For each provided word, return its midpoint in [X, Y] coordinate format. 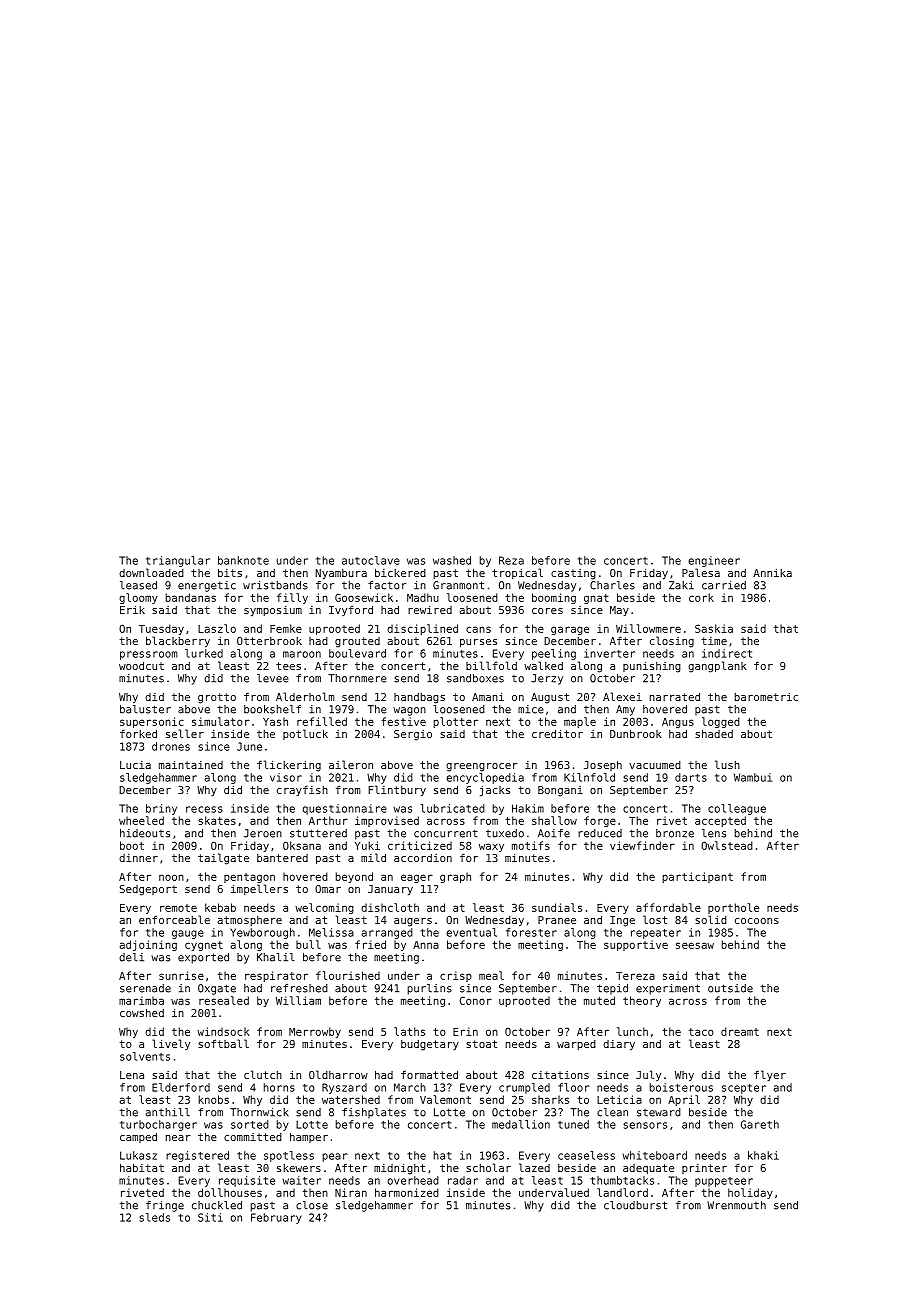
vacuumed [655, 765]
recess [204, 809]
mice [531, 709]
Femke [286, 628]
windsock [223, 1031]
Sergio [413, 735]
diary [619, 1045]
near [178, 1138]
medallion [521, 1124]
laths [409, 1031]
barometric [766, 697]
